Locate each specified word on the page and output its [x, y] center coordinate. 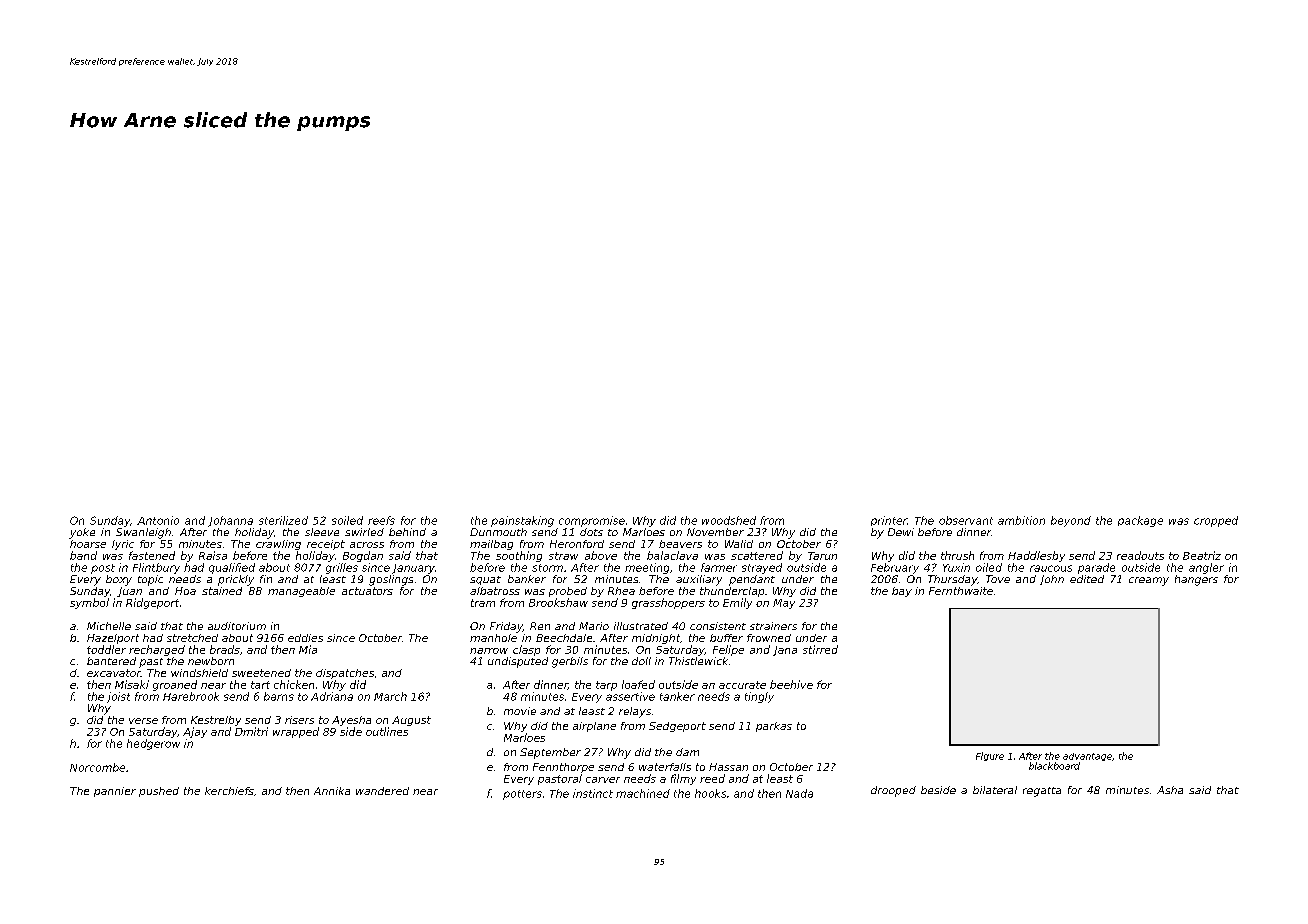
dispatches [345, 674]
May [784, 604]
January [413, 569]
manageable [301, 592]
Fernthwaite [961, 591]
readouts [1140, 555]
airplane [594, 727]
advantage [1087, 757]
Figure [990, 756]
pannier [115, 792]
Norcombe [97, 767]
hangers [1196, 580]
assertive [630, 696]
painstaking [522, 521]
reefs [381, 520]
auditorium [237, 626]
